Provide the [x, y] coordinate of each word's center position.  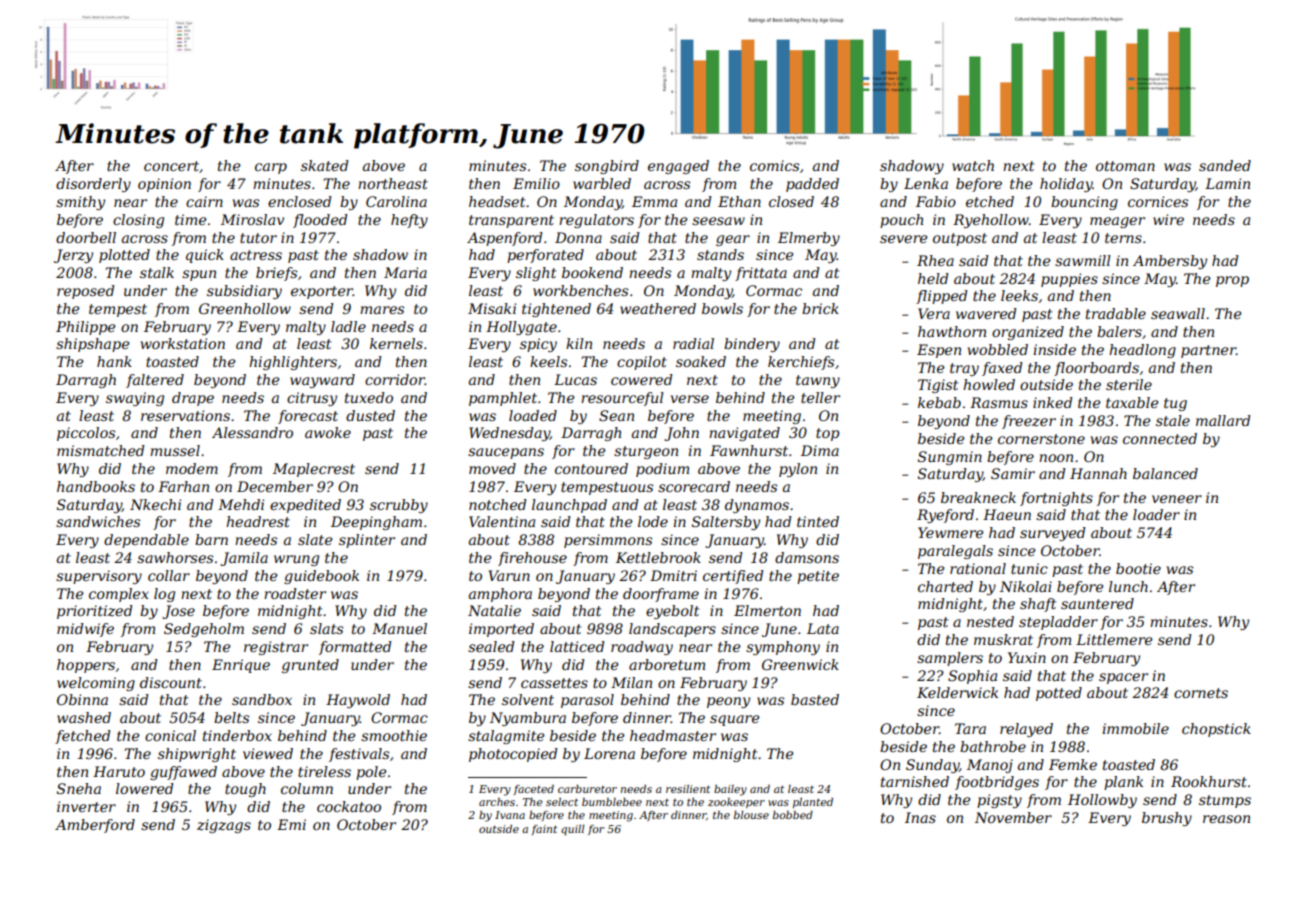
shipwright [197, 755]
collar [169, 575]
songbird [607, 167]
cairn [204, 201]
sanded [1225, 165]
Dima [820, 450]
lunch [1128, 586]
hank [114, 361]
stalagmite [506, 737]
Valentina [502, 521]
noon [1056, 458]
